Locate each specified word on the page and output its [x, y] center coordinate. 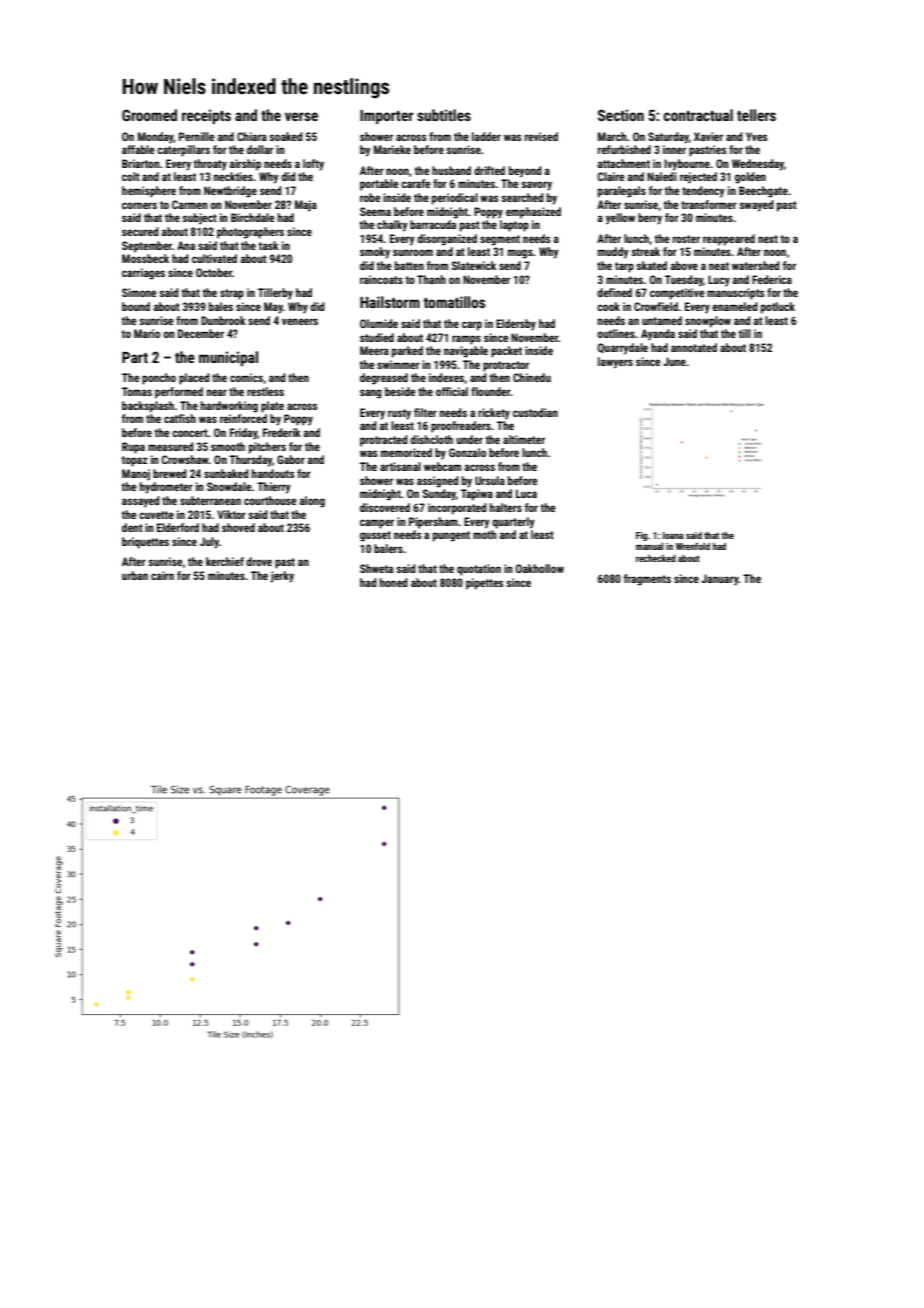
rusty [399, 414]
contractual [698, 115]
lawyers [615, 363]
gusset [375, 536]
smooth [228, 446]
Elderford [178, 527]
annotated [694, 347]
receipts [206, 116]
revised [541, 136]
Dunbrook [223, 320]
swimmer [398, 364]
